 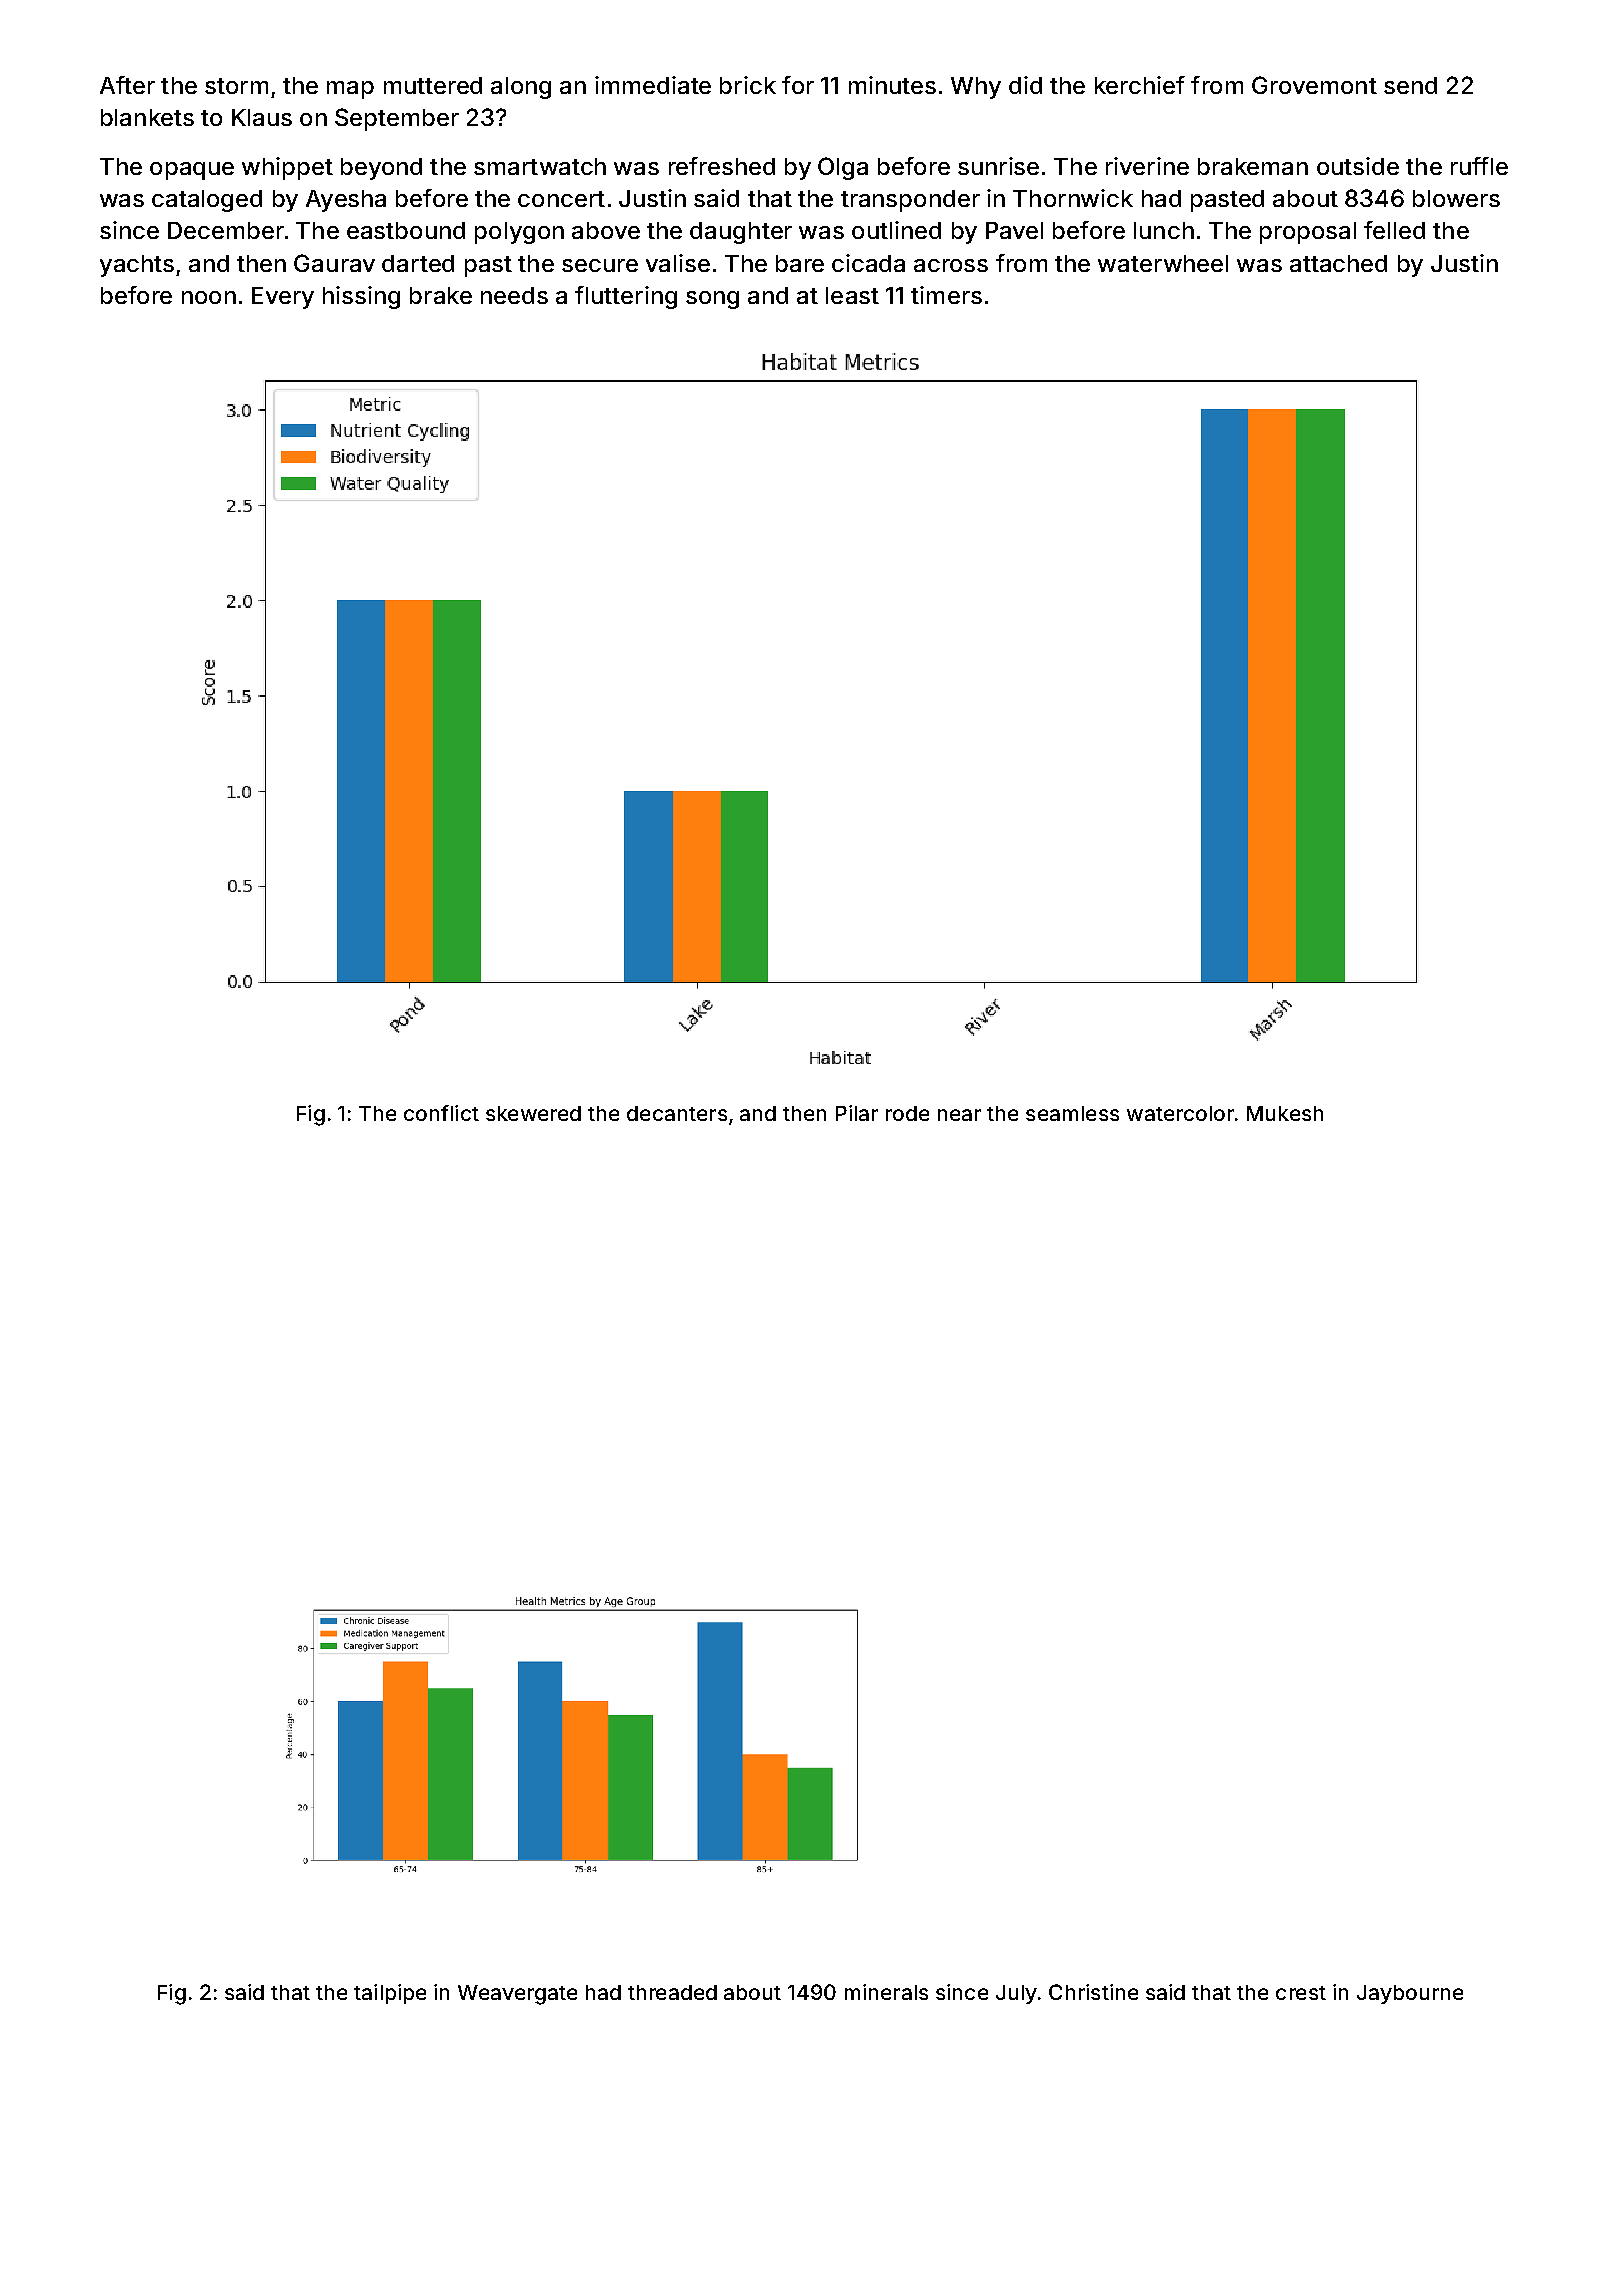 What do you see at coordinates (1394, 230) in the document?
I see `felled` at bounding box center [1394, 230].
